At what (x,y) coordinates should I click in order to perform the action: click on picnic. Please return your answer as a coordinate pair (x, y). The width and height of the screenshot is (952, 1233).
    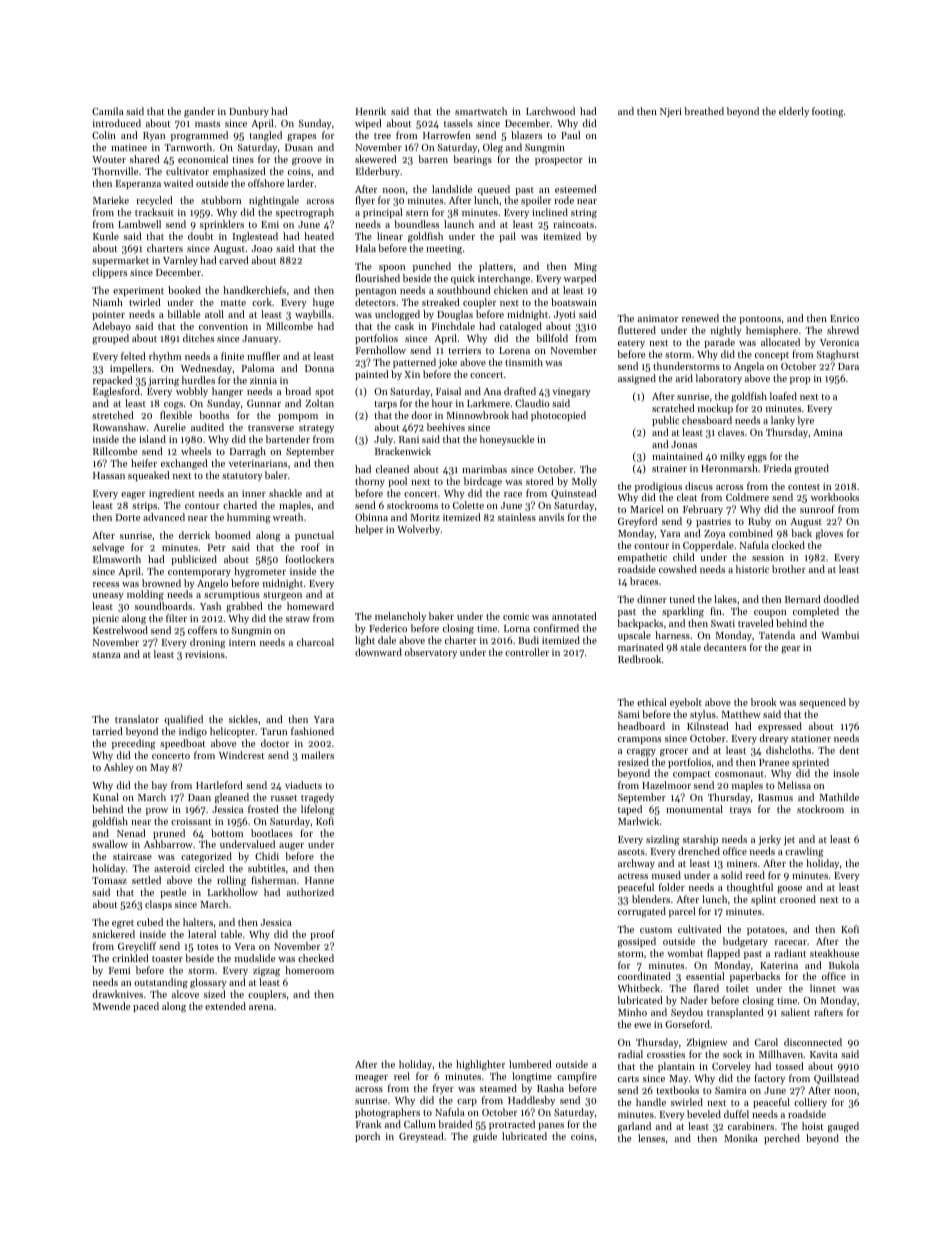
    Looking at the image, I should click on (105, 619).
